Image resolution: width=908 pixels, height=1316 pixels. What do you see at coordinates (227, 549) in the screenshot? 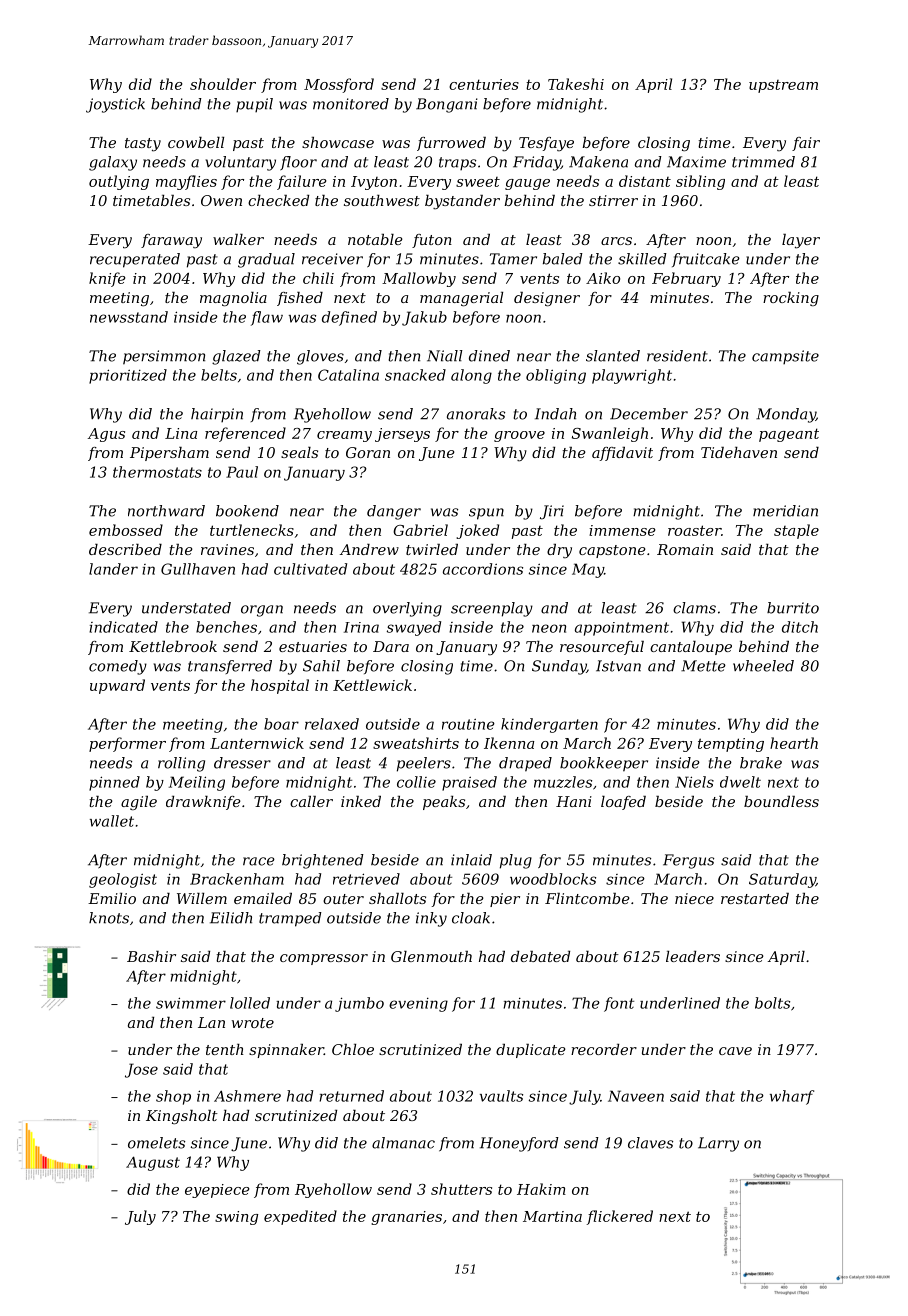
I see `ravines` at bounding box center [227, 549].
